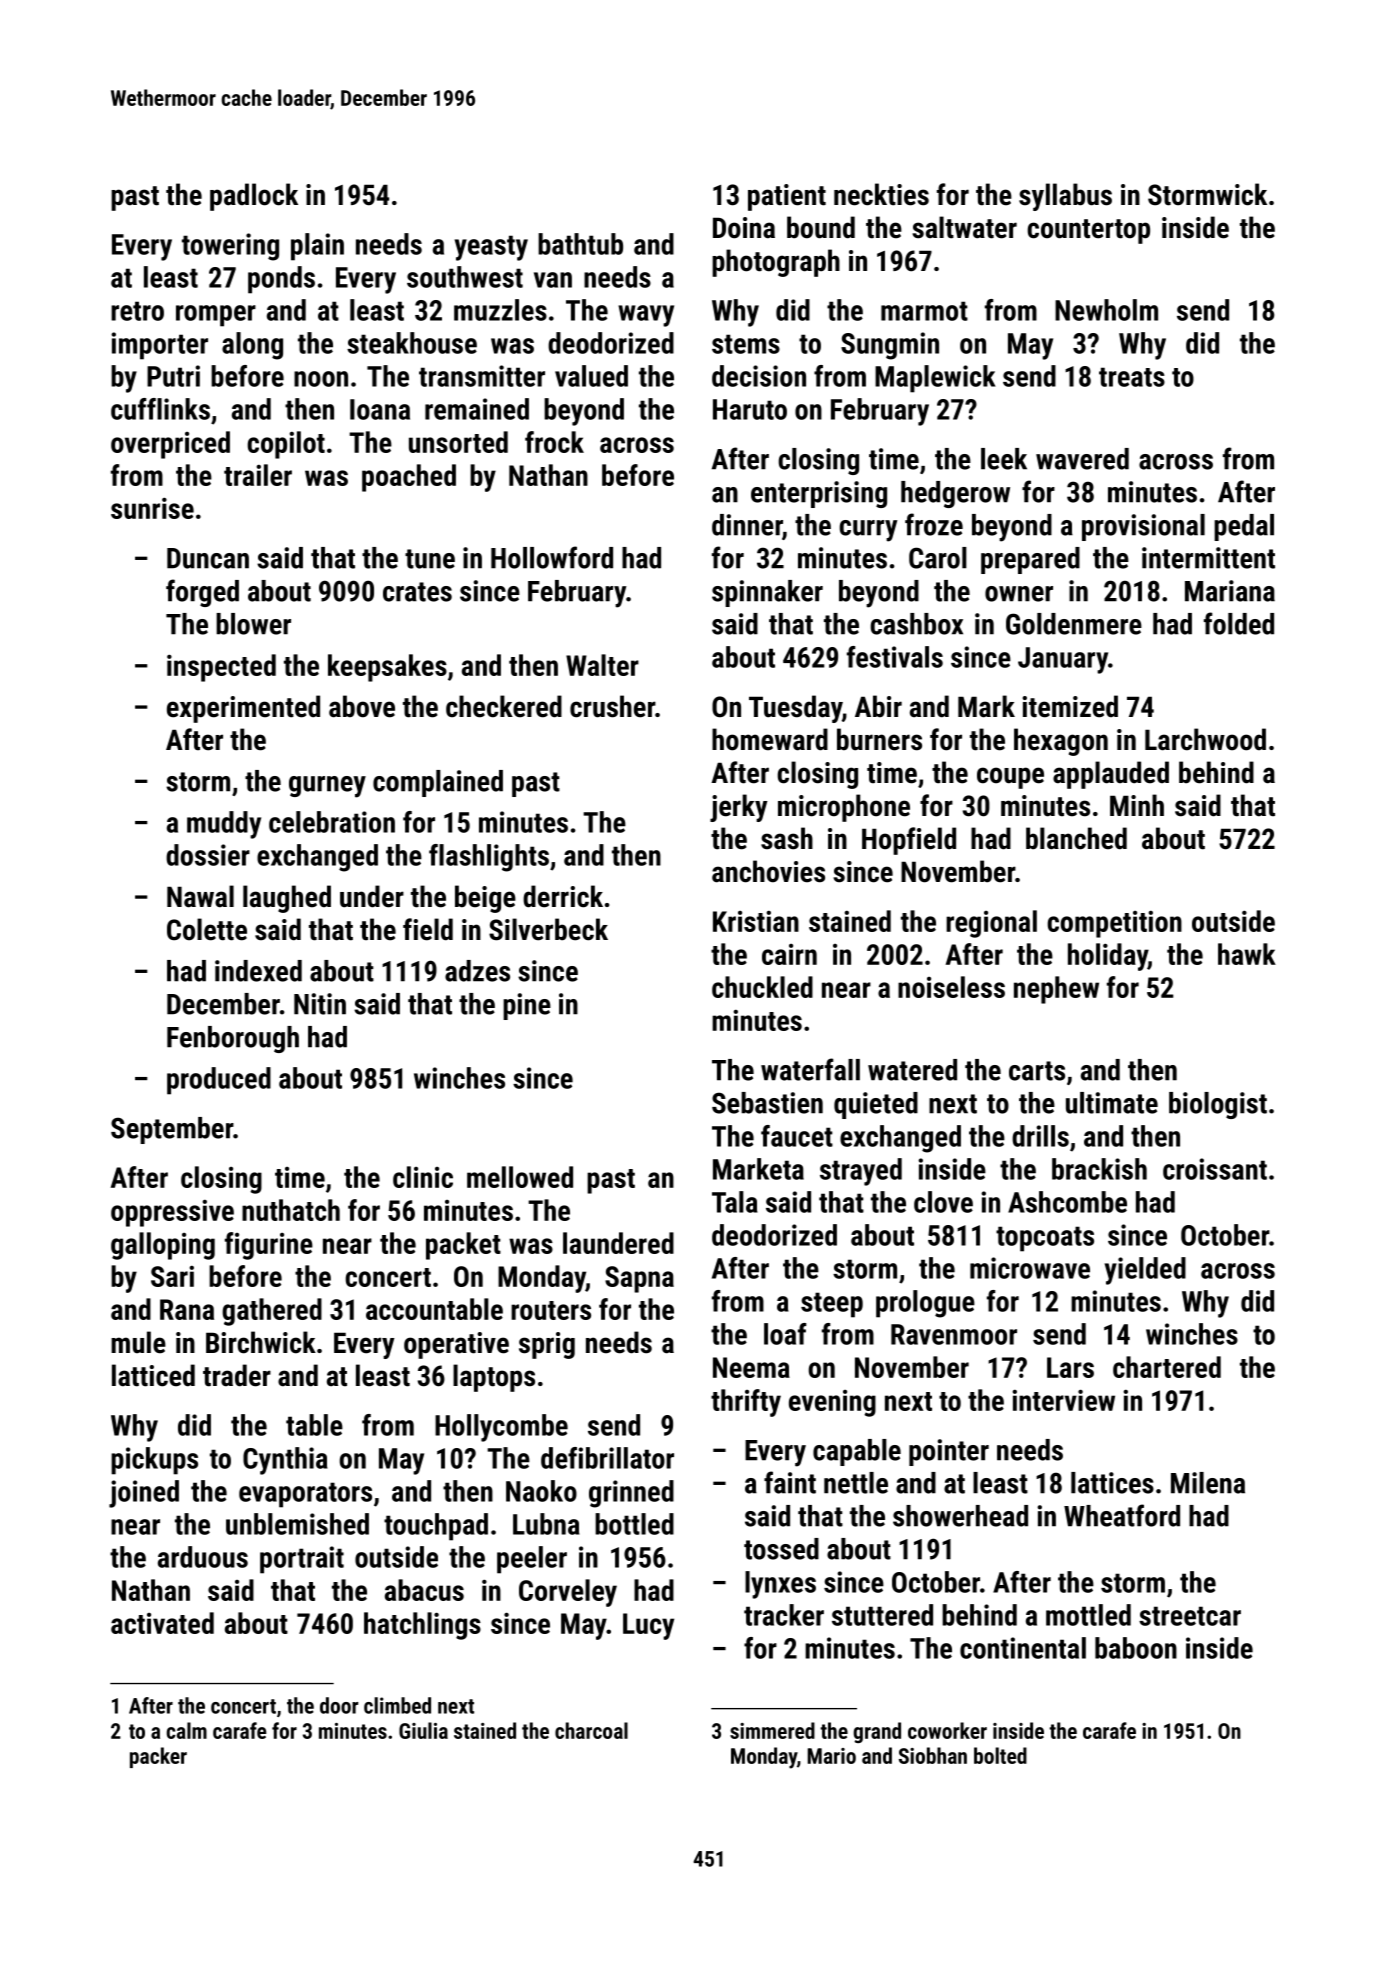  I want to click on Sungmin, so click(890, 346).
